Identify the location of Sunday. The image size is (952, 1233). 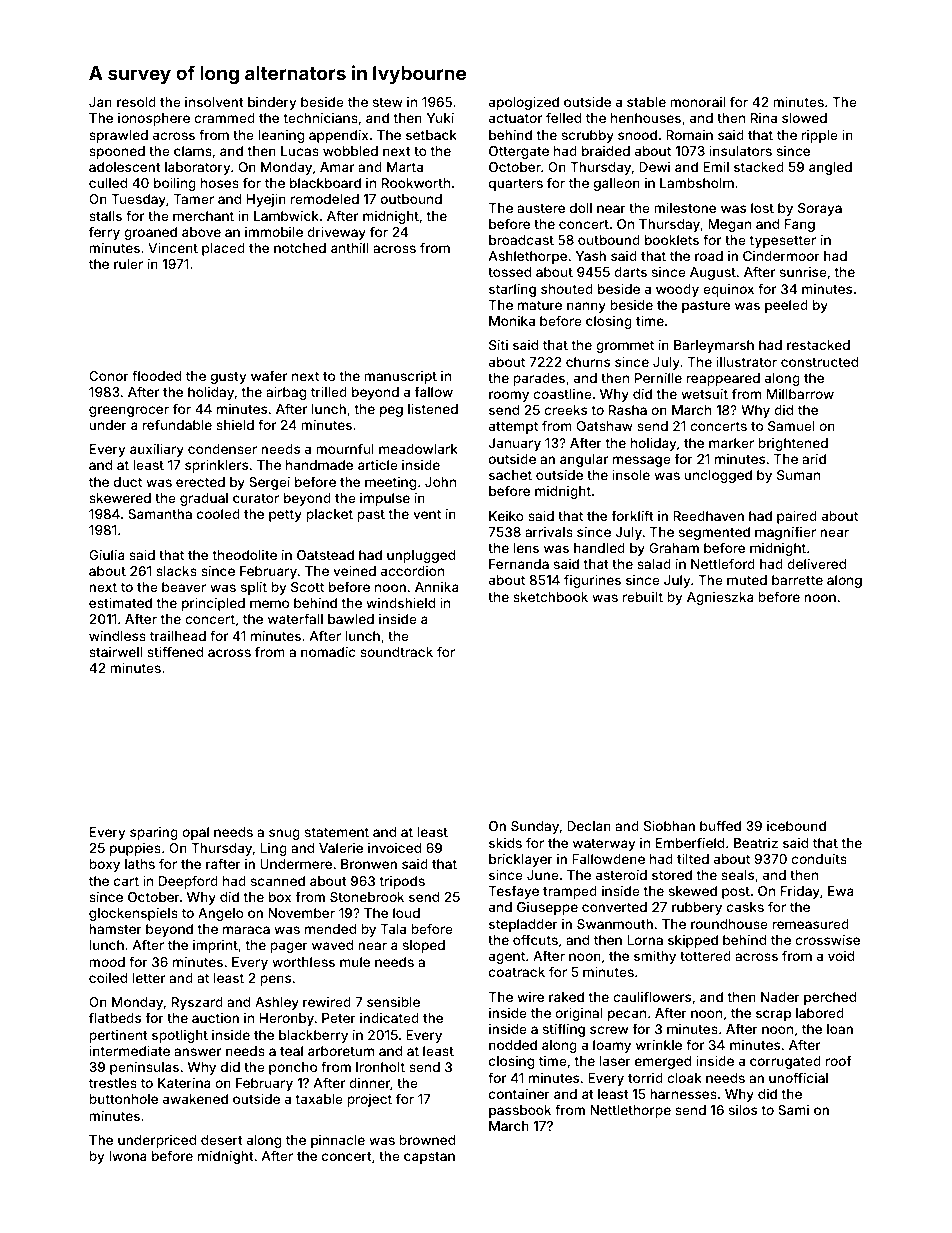
(535, 827).
